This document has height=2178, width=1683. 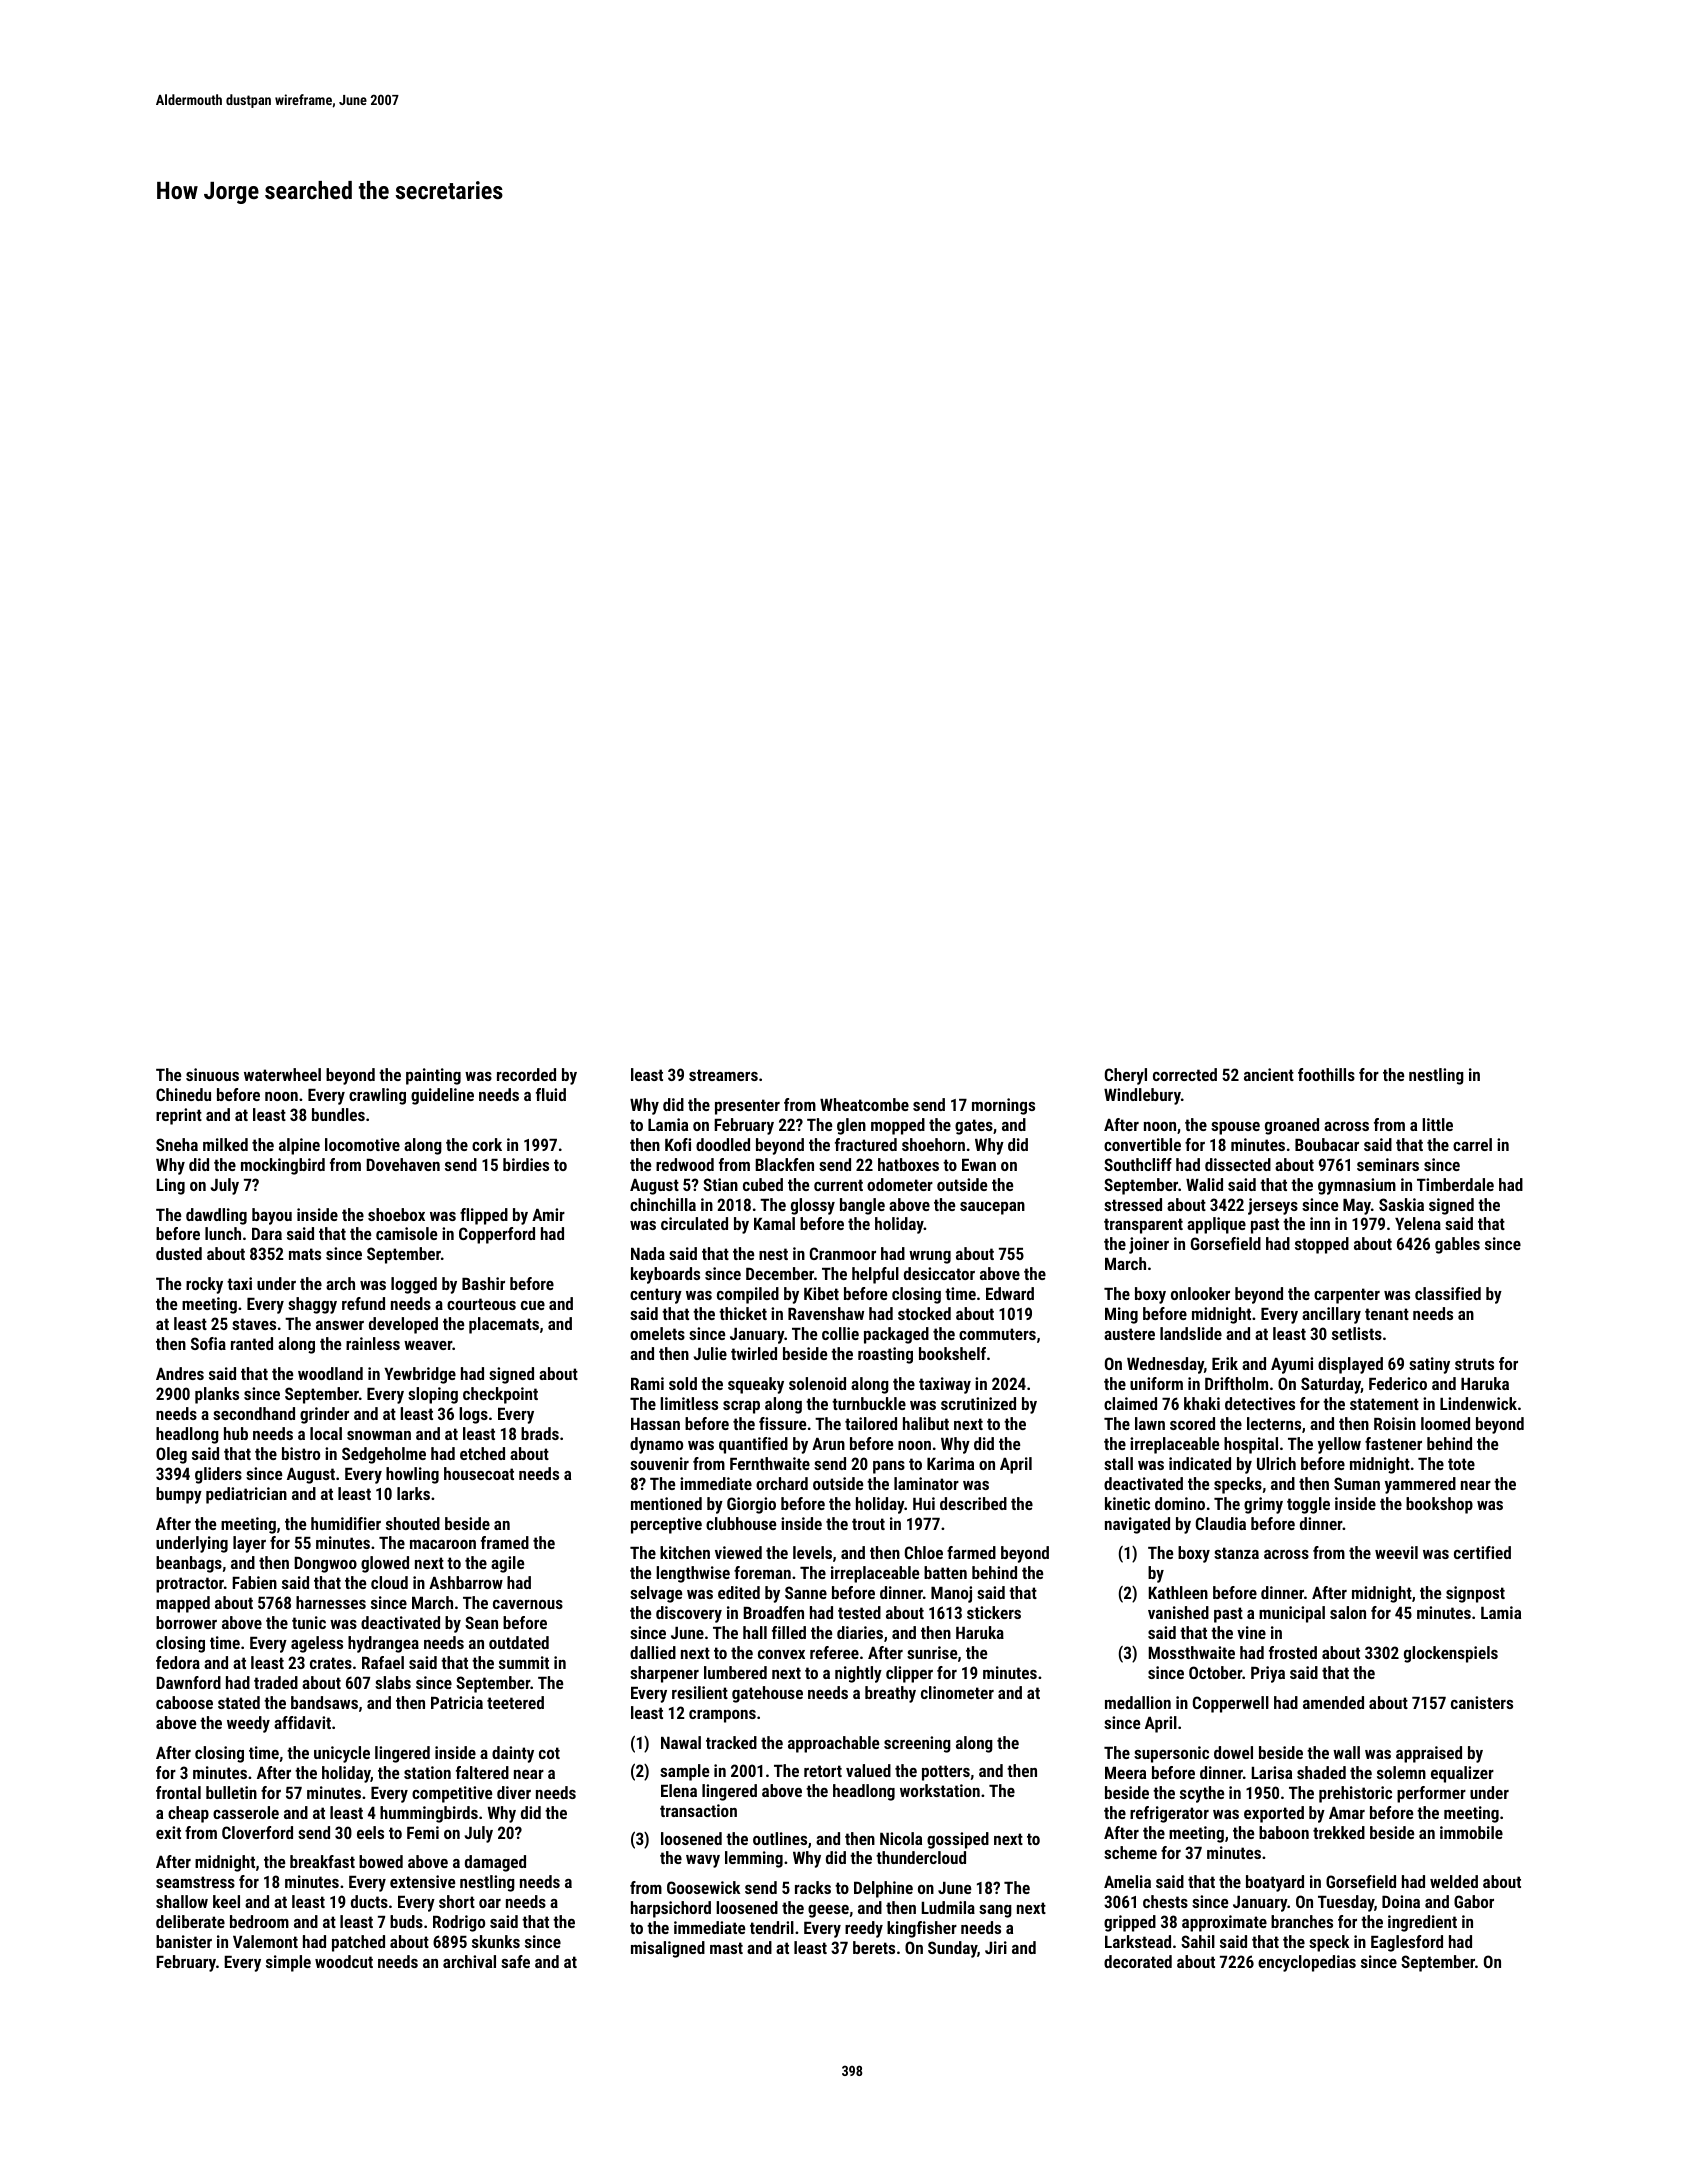 I want to click on summit, so click(x=524, y=1662).
